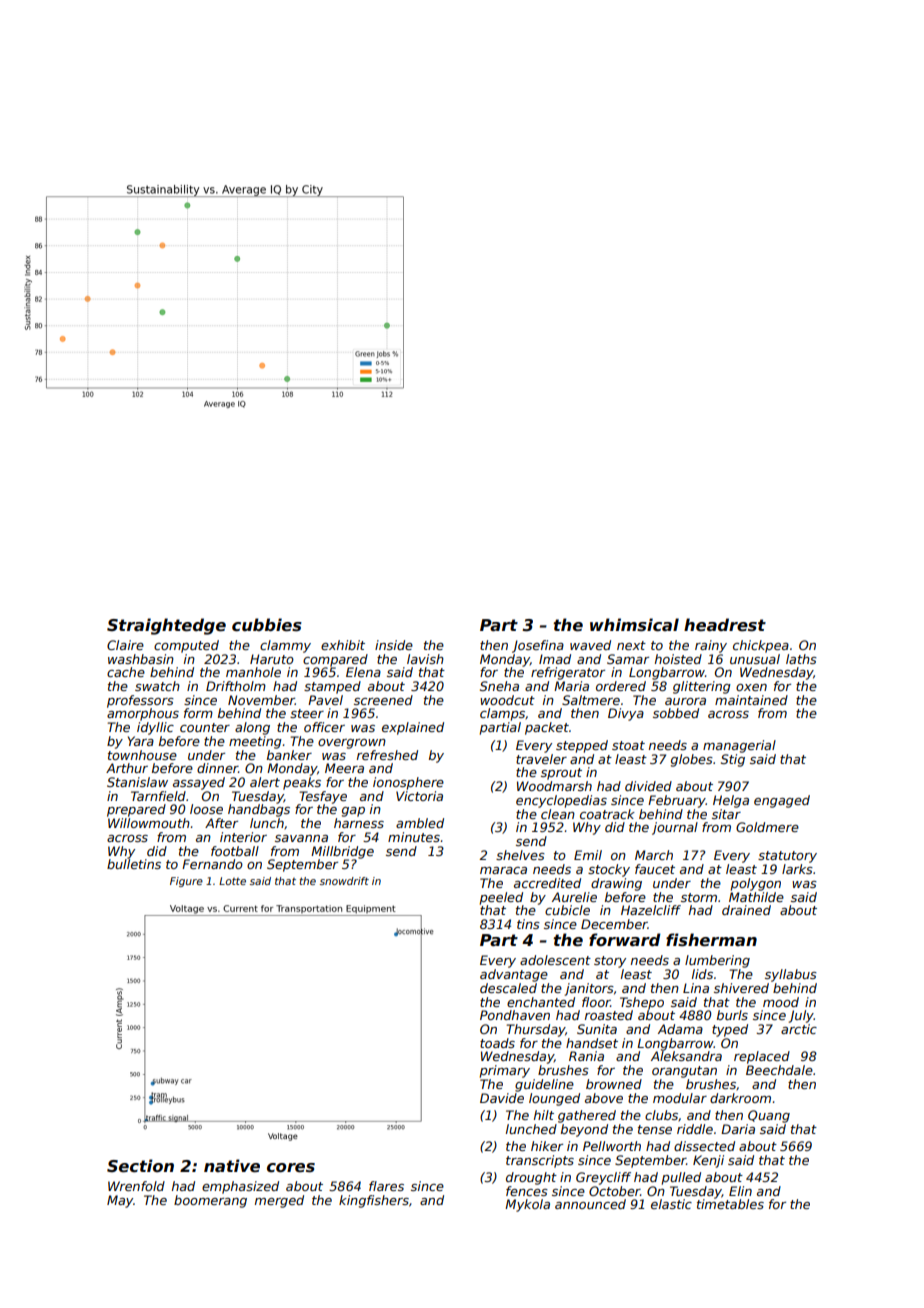 The width and height of the page is (924, 1308). Describe the element at coordinates (210, 1201) in the page. I see `boomerang` at that location.
